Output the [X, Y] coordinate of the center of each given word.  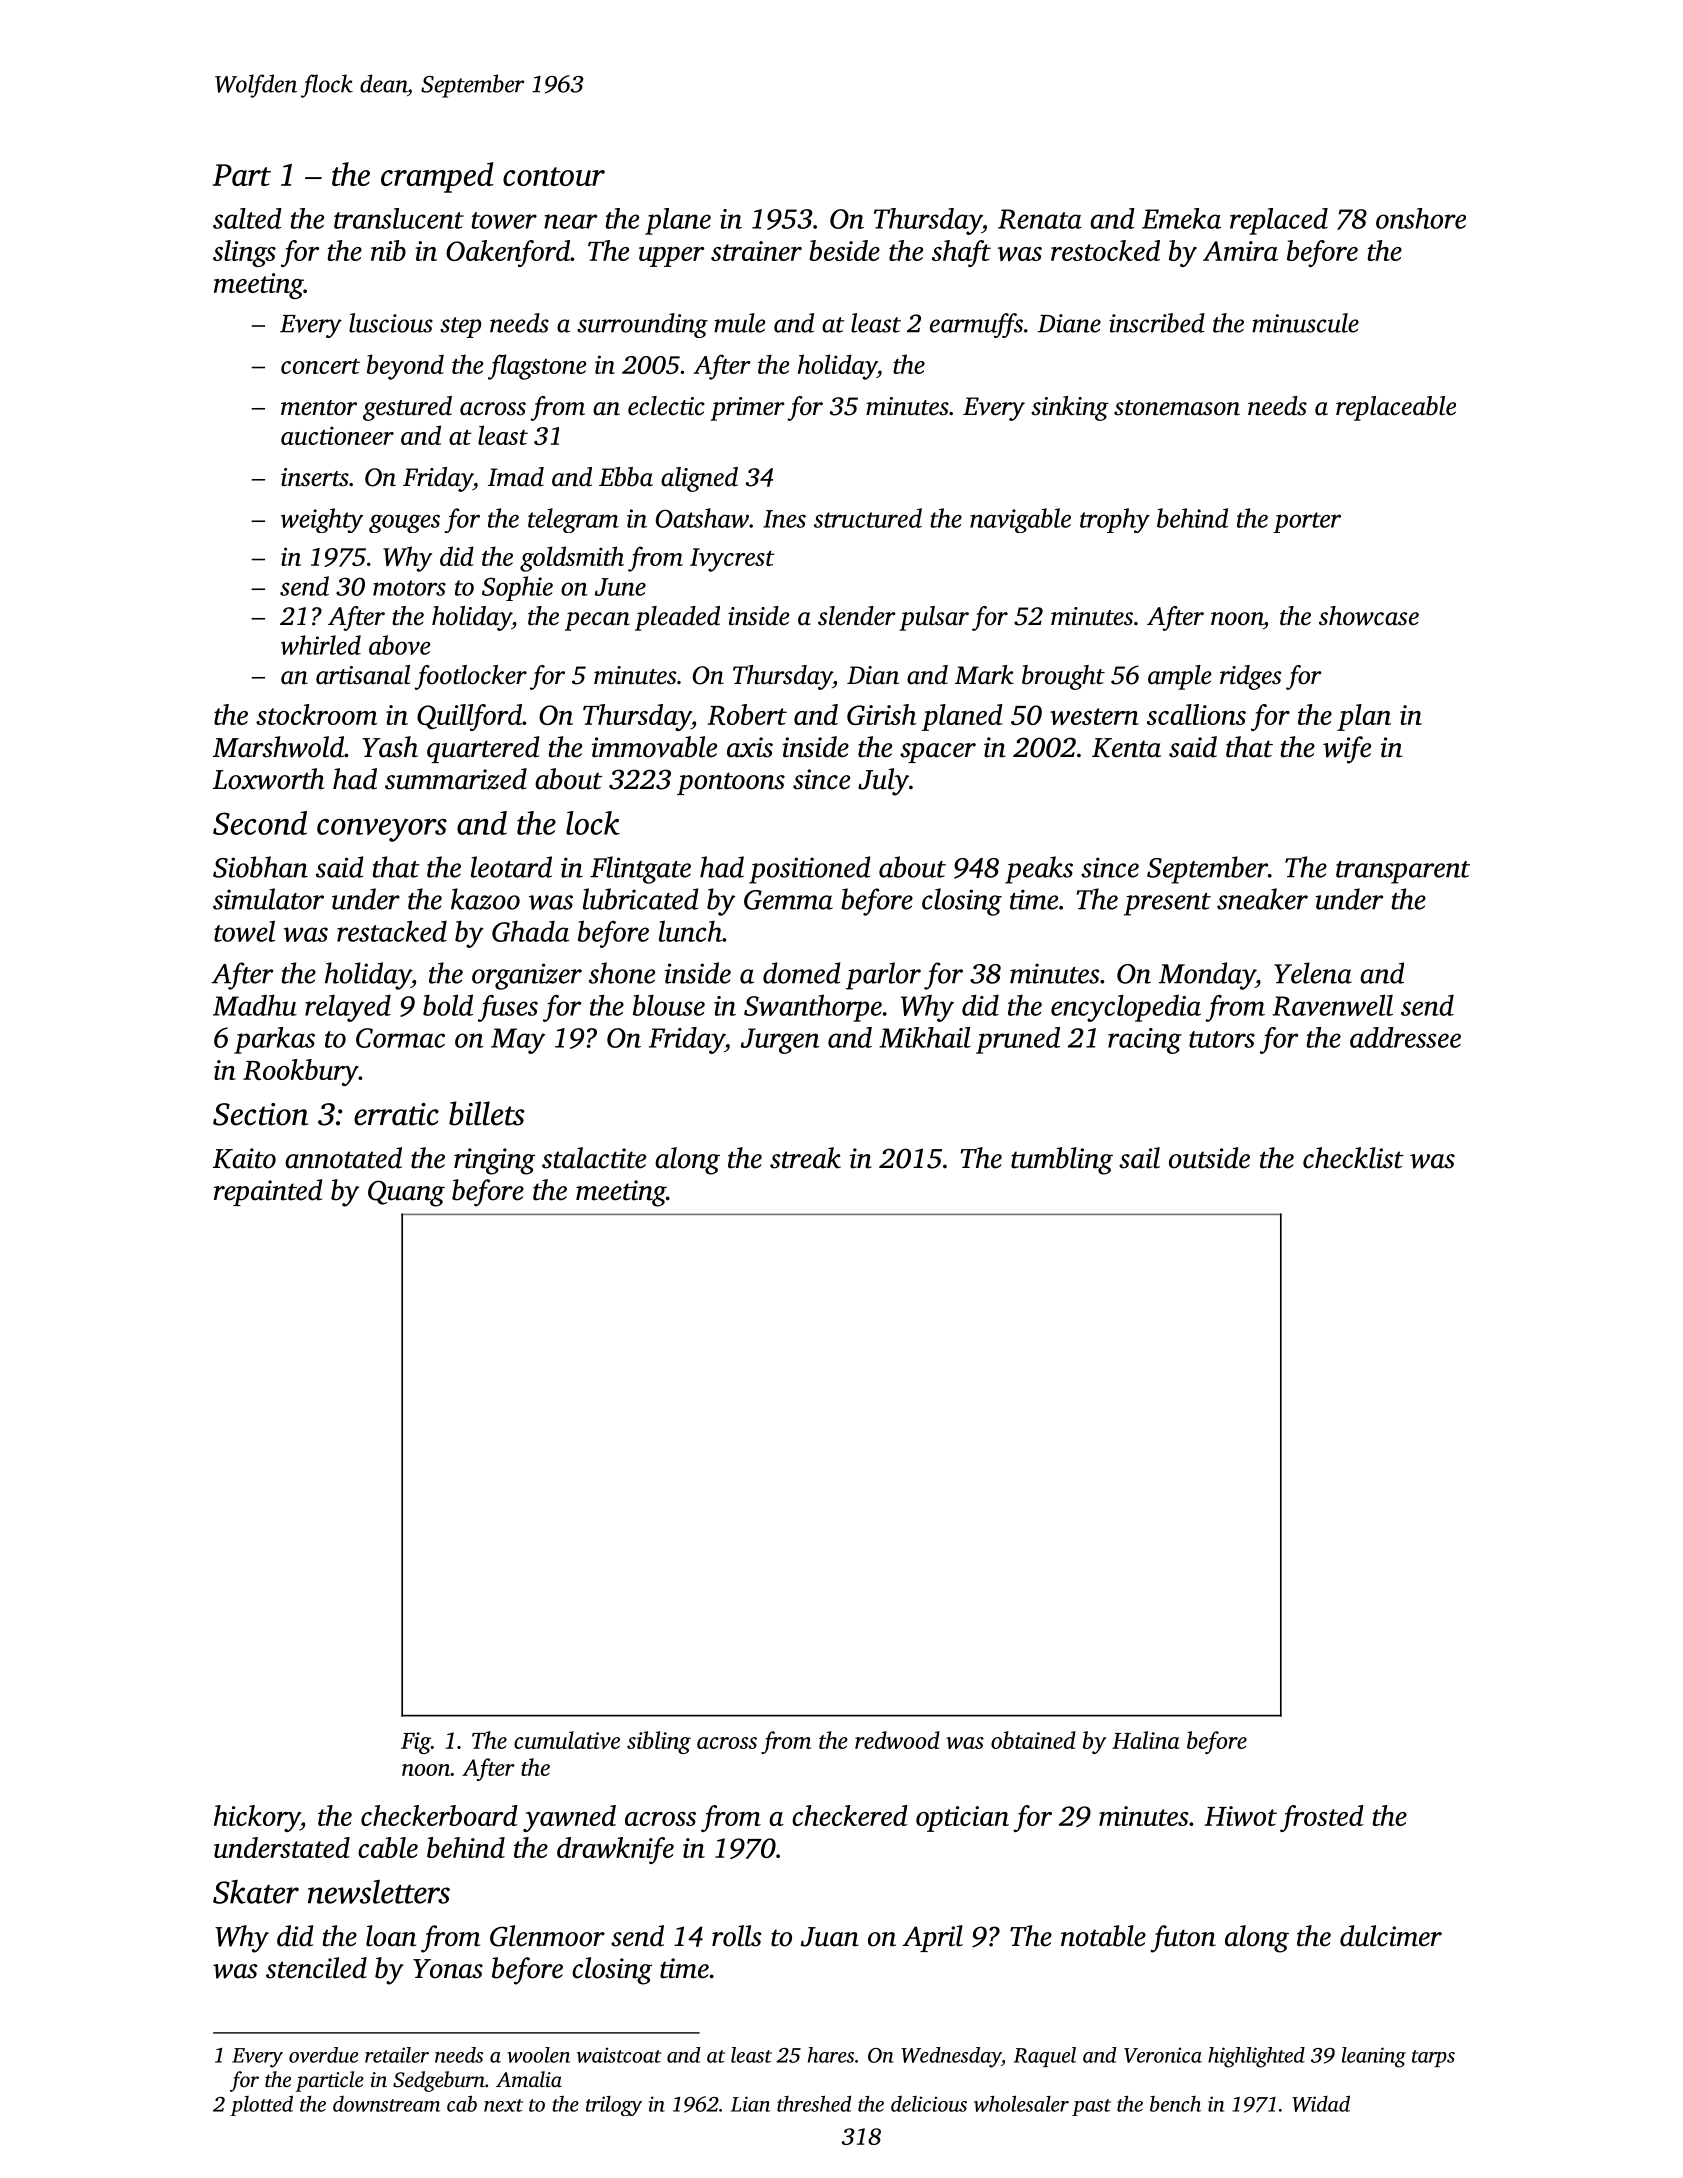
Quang [406, 1193]
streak [805, 1158]
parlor [883, 976]
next [503, 2105]
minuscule [1305, 323]
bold [448, 1005]
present [1167, 904]
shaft [961, 253]
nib [388, 250]
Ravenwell [1332, 1005]
